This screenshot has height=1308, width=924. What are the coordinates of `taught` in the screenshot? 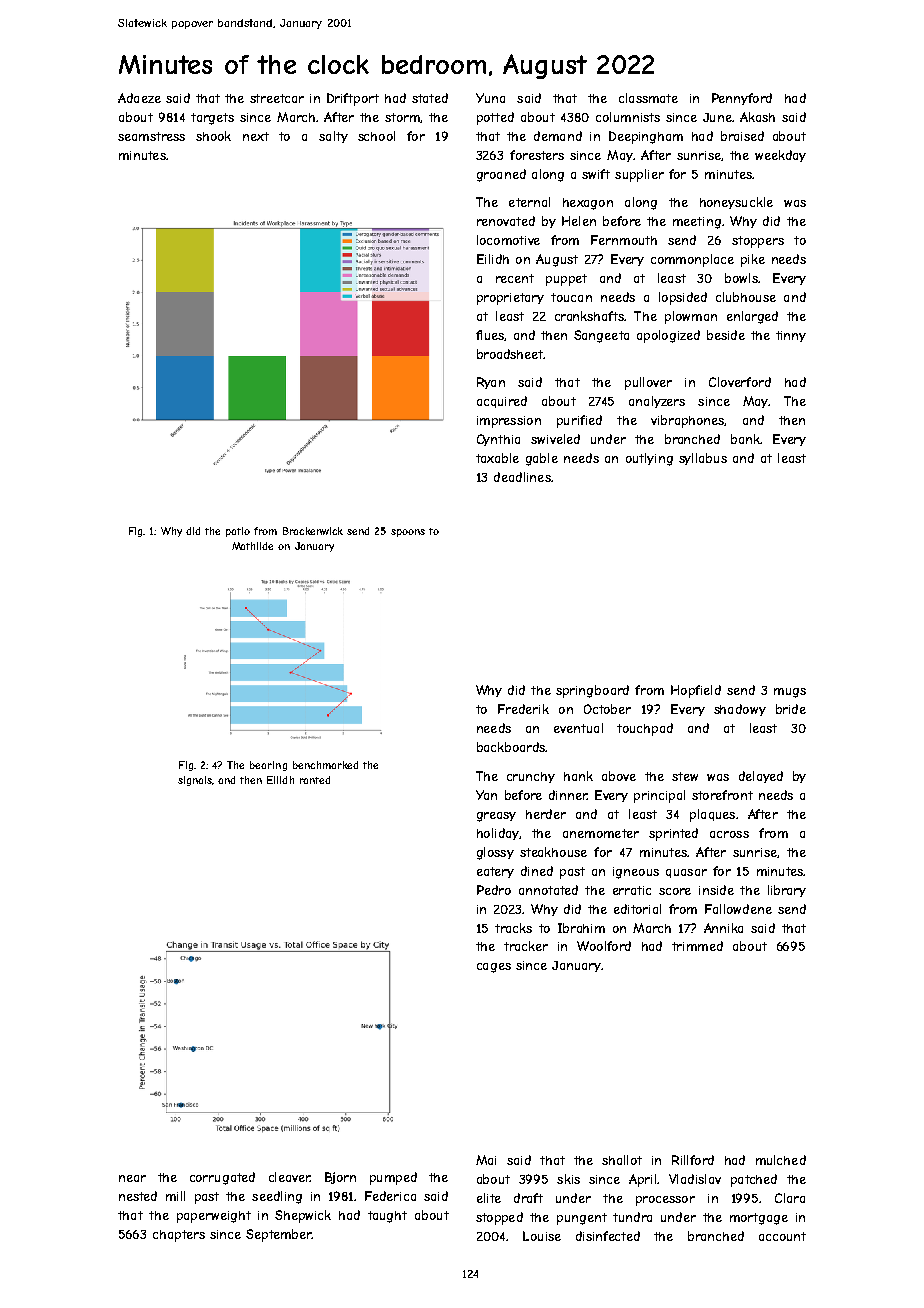 It's located at (387, 1217).
